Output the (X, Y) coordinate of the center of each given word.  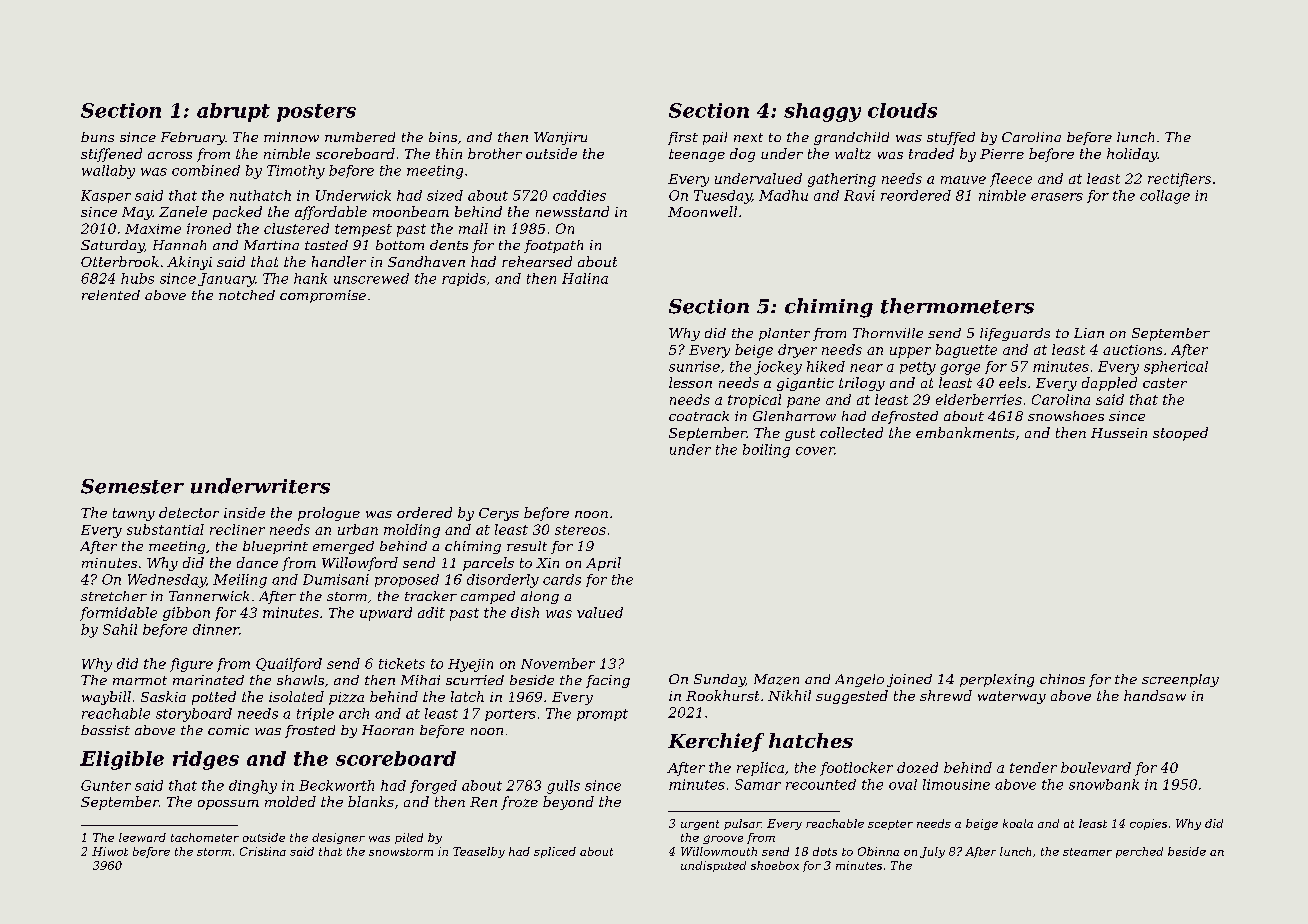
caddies (579, 195)
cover (815, 451)
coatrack (699, 416)
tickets (402, 663)
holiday (1132, 155)
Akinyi (189, 263)
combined (206, 170)
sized (445, 195)
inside (244, 512)
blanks (371, 801)
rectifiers (1179, 180)
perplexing (997, 680)
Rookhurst (722, 695)
